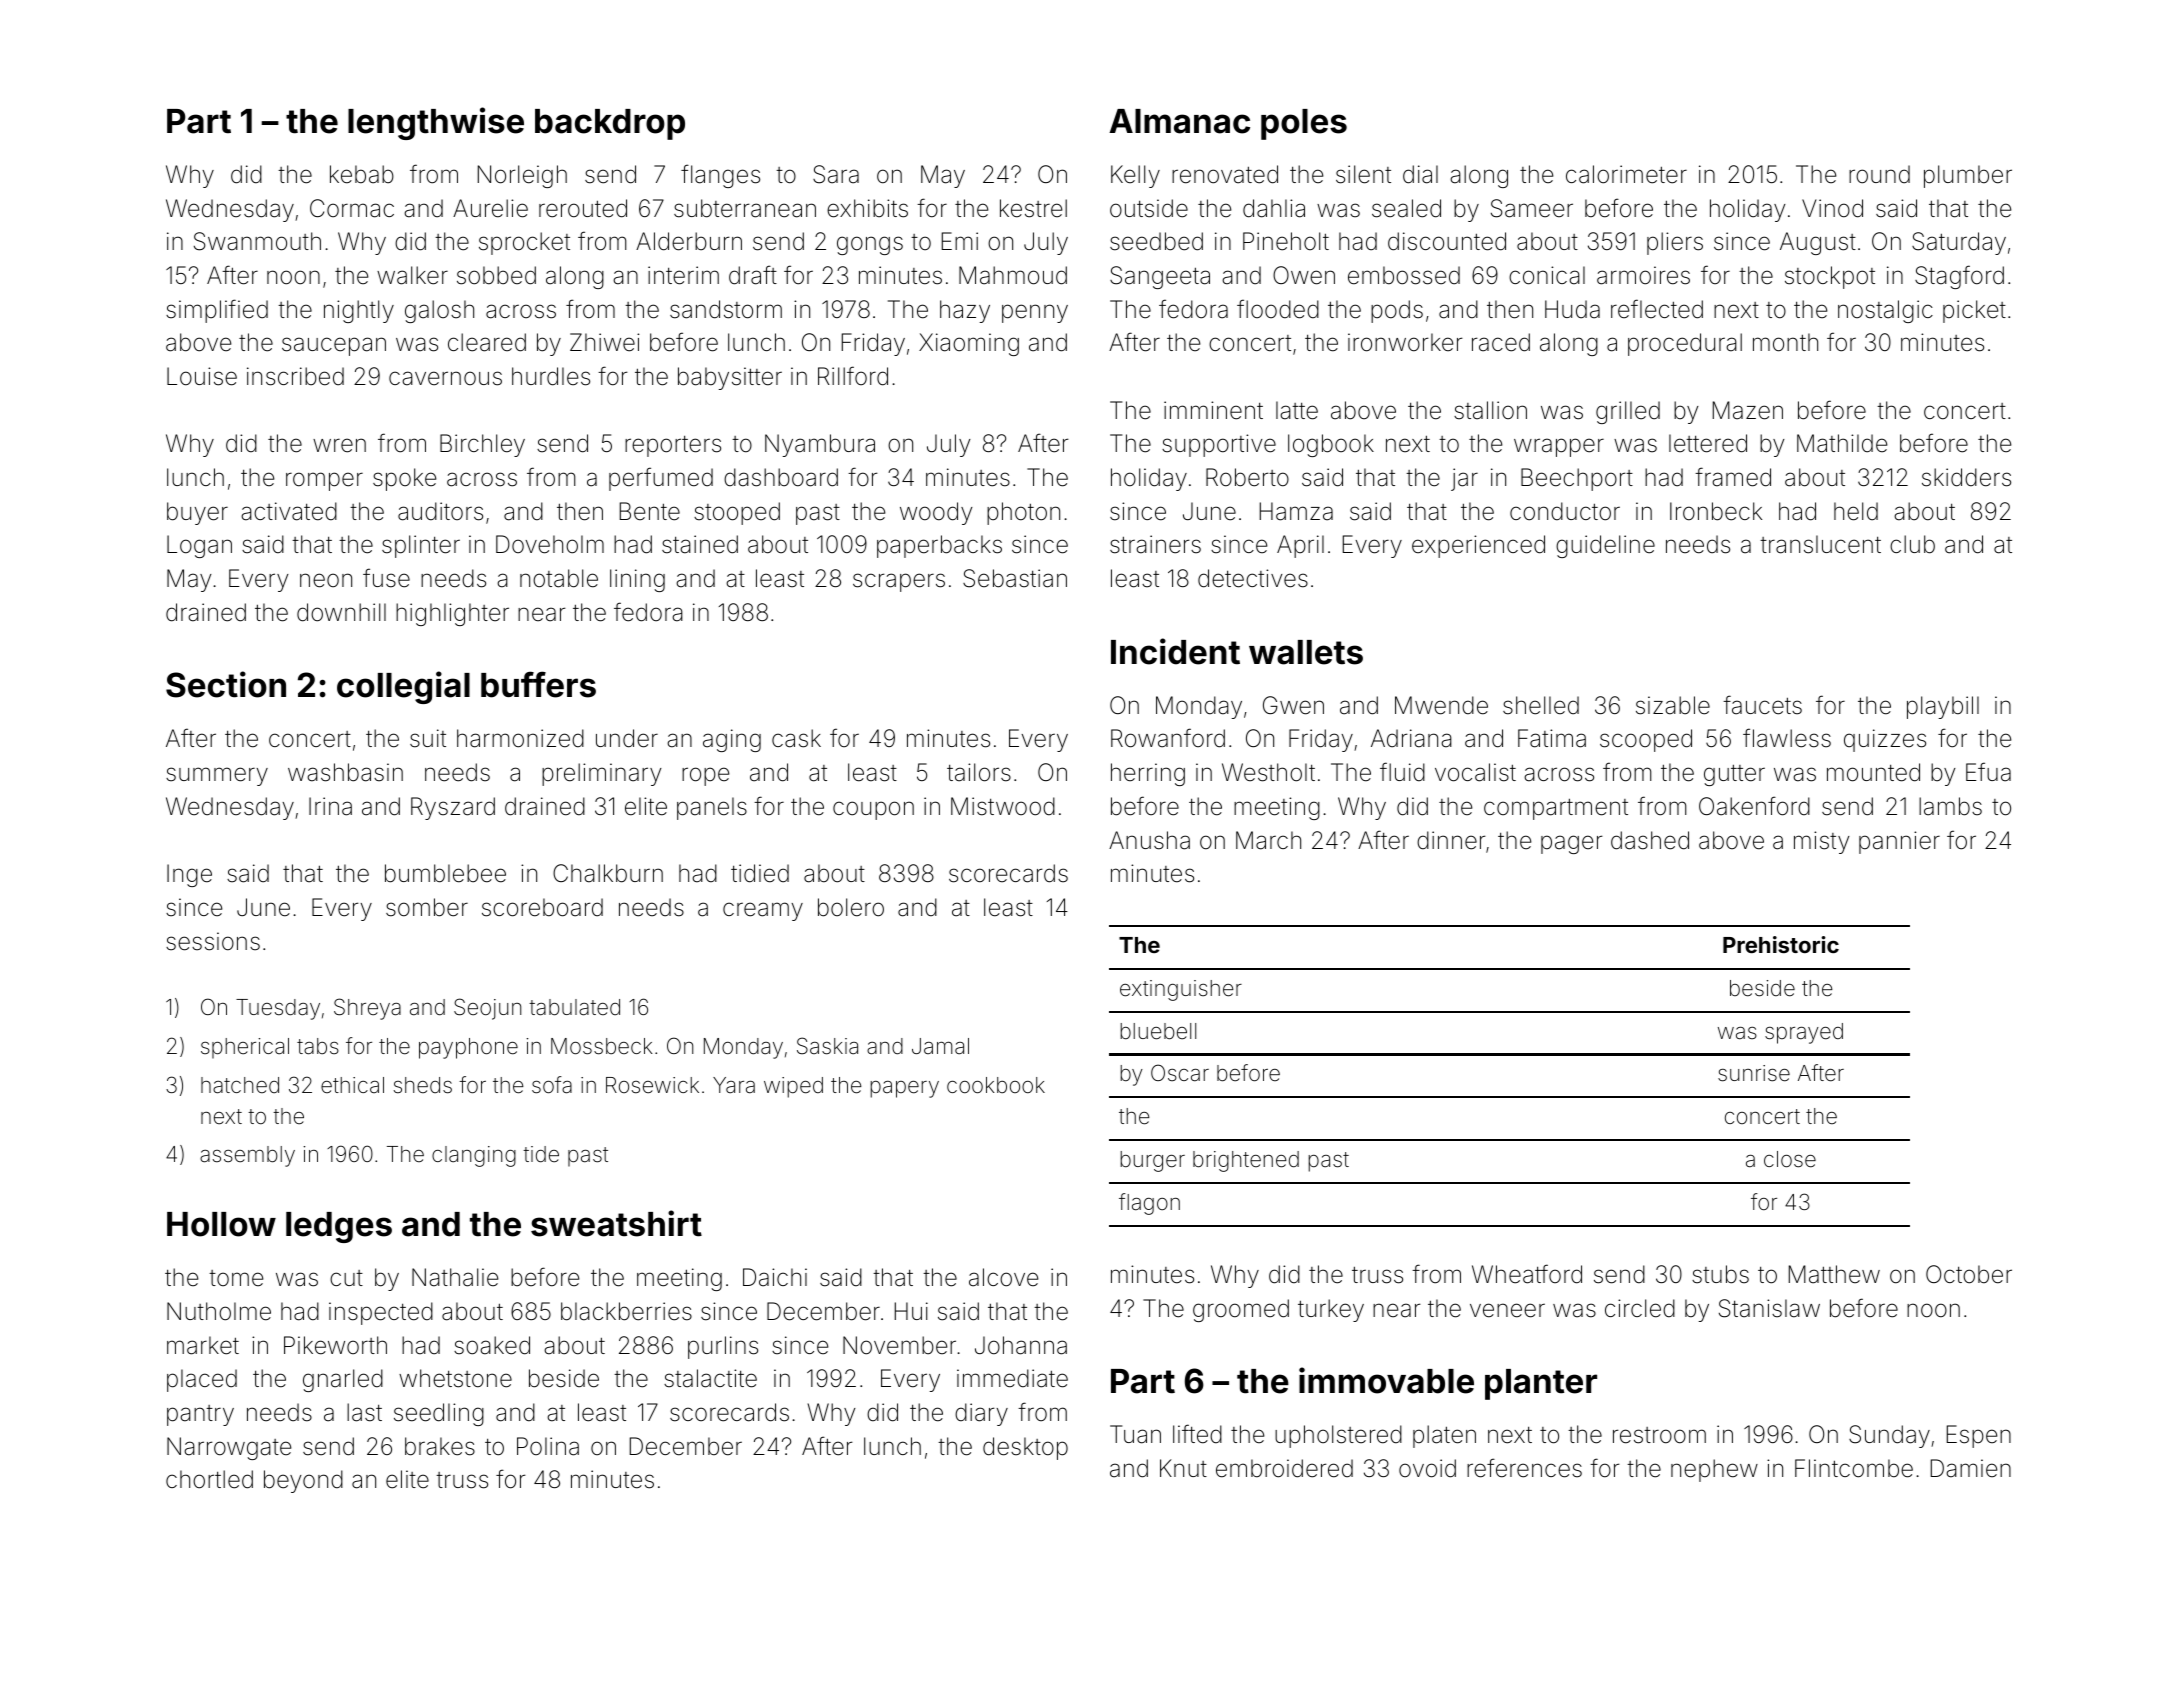 This screenshot has height=1683, width=2178. I want to click on sunrise, so click(1754, 1073).
